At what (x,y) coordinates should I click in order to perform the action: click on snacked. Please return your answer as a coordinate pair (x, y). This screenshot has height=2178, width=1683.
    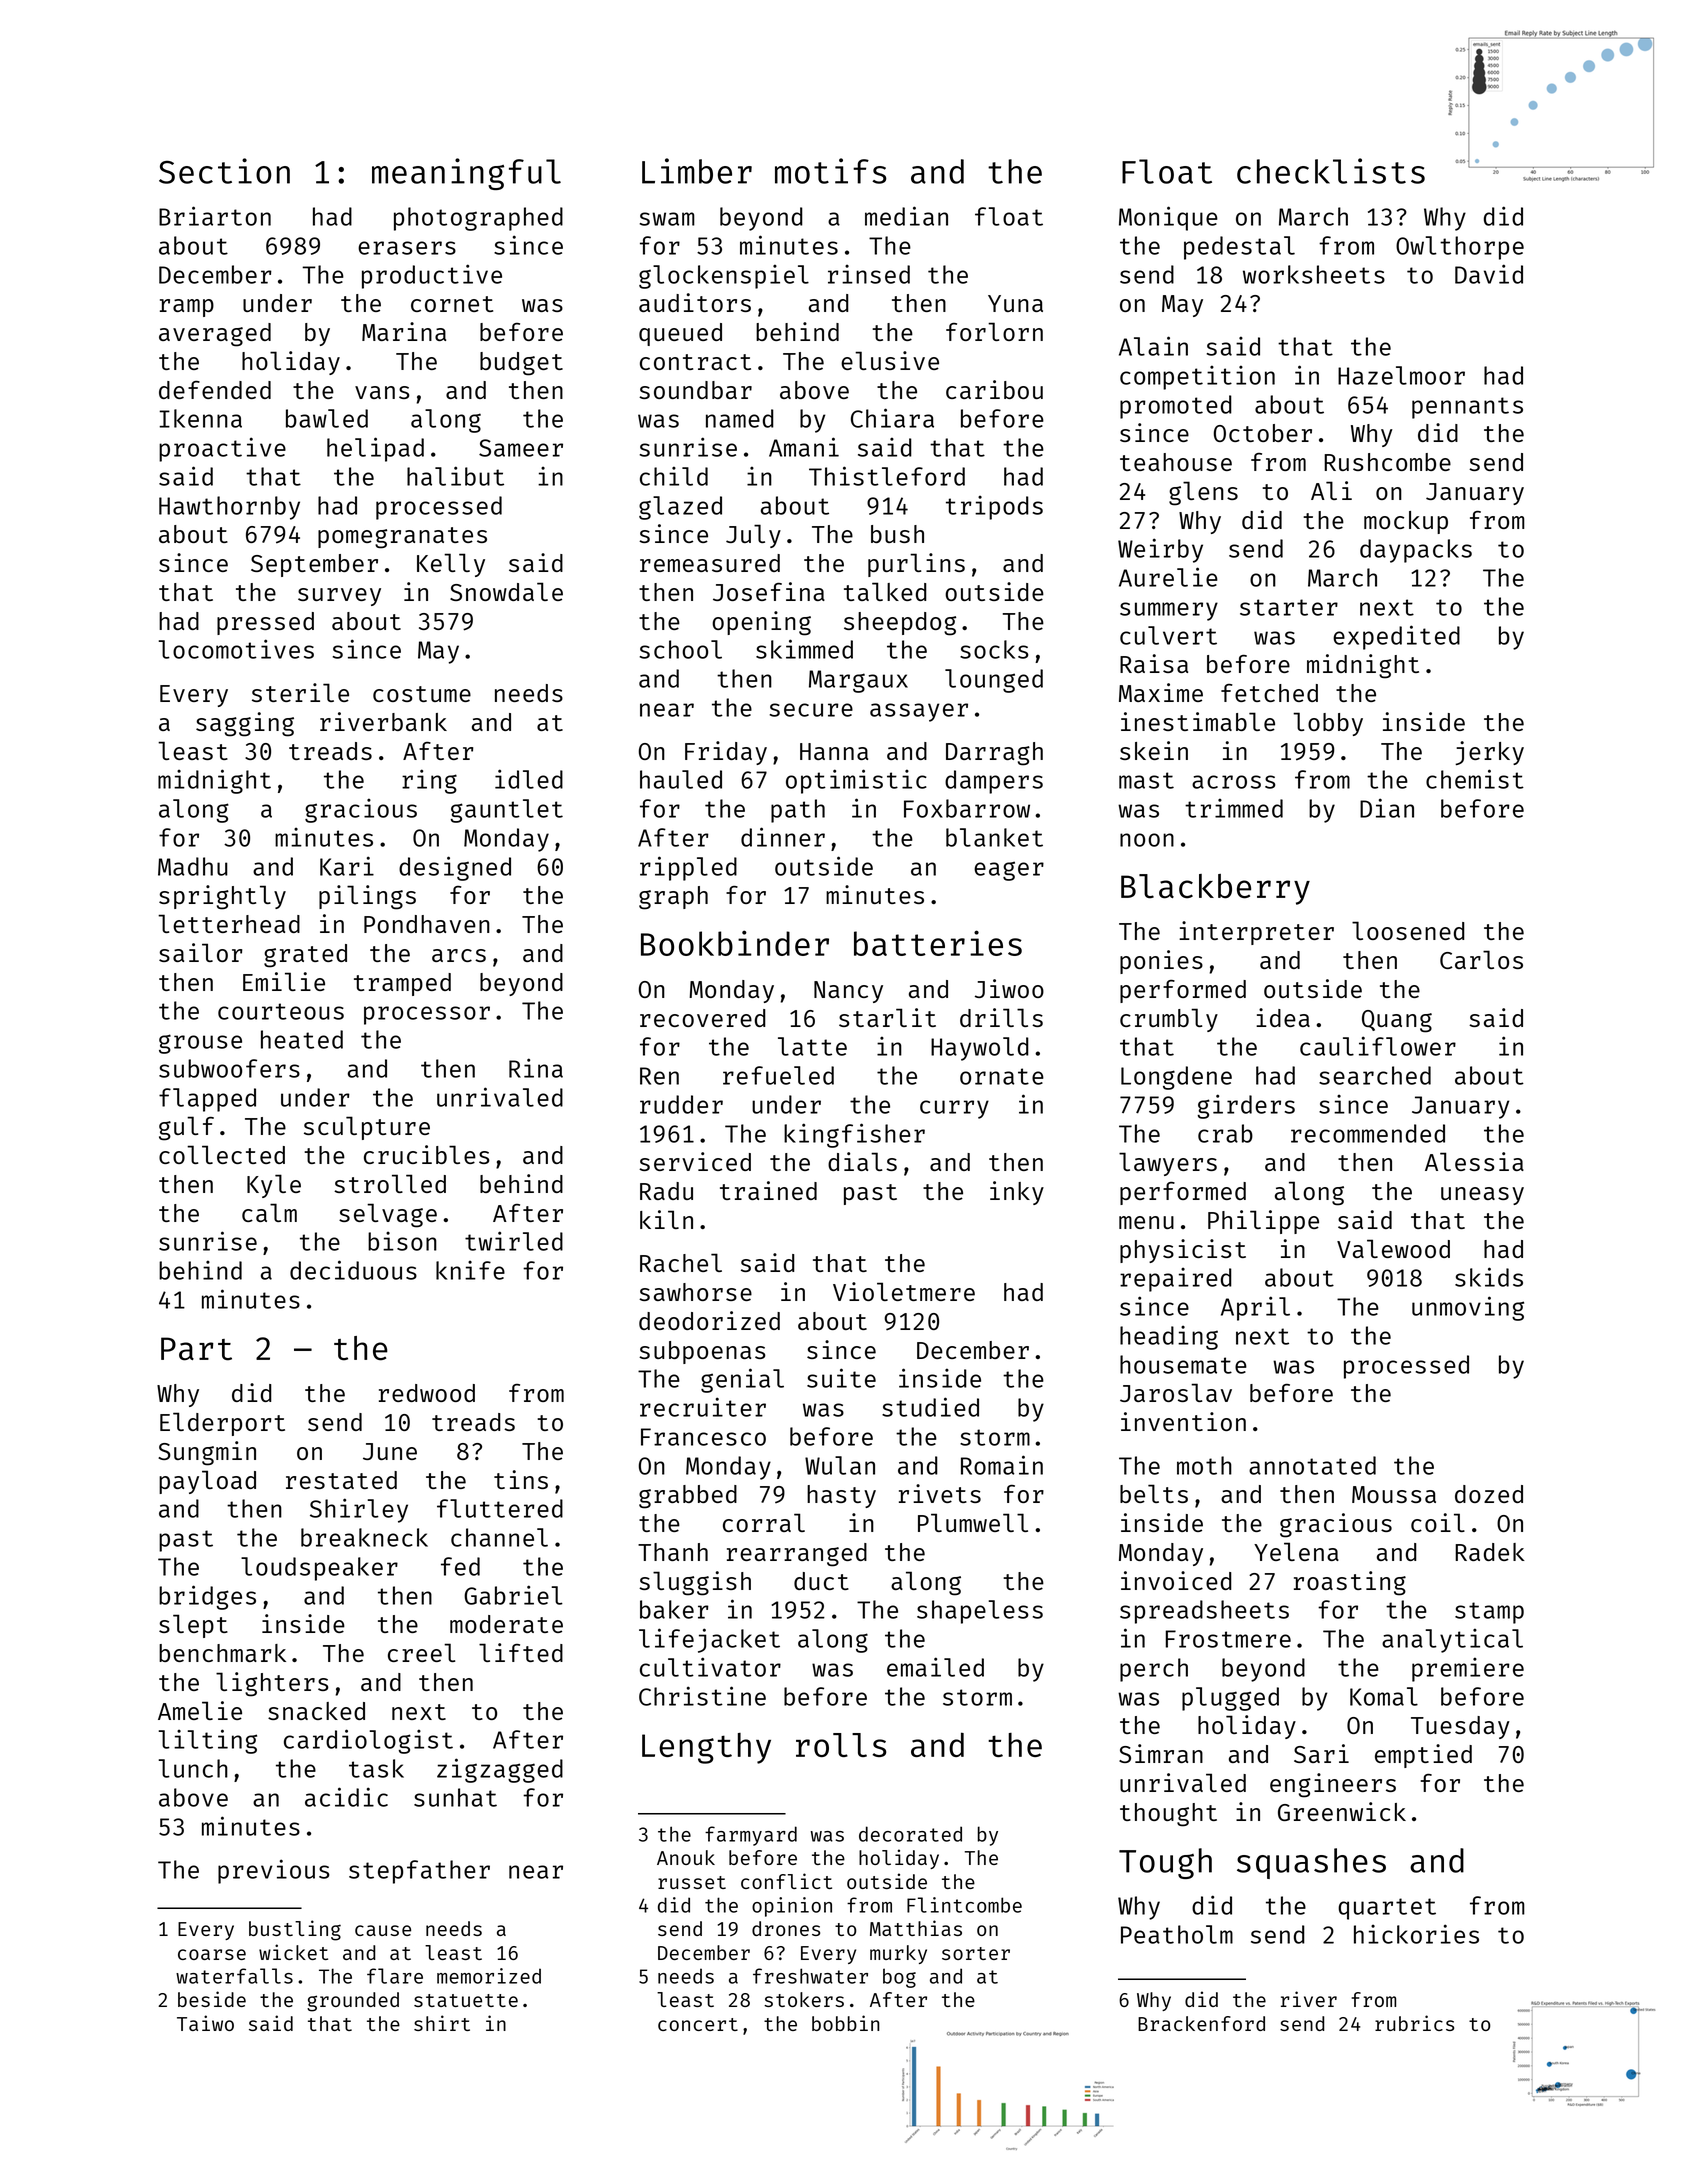
    Looking at the image, I should click on (316, 1711).
